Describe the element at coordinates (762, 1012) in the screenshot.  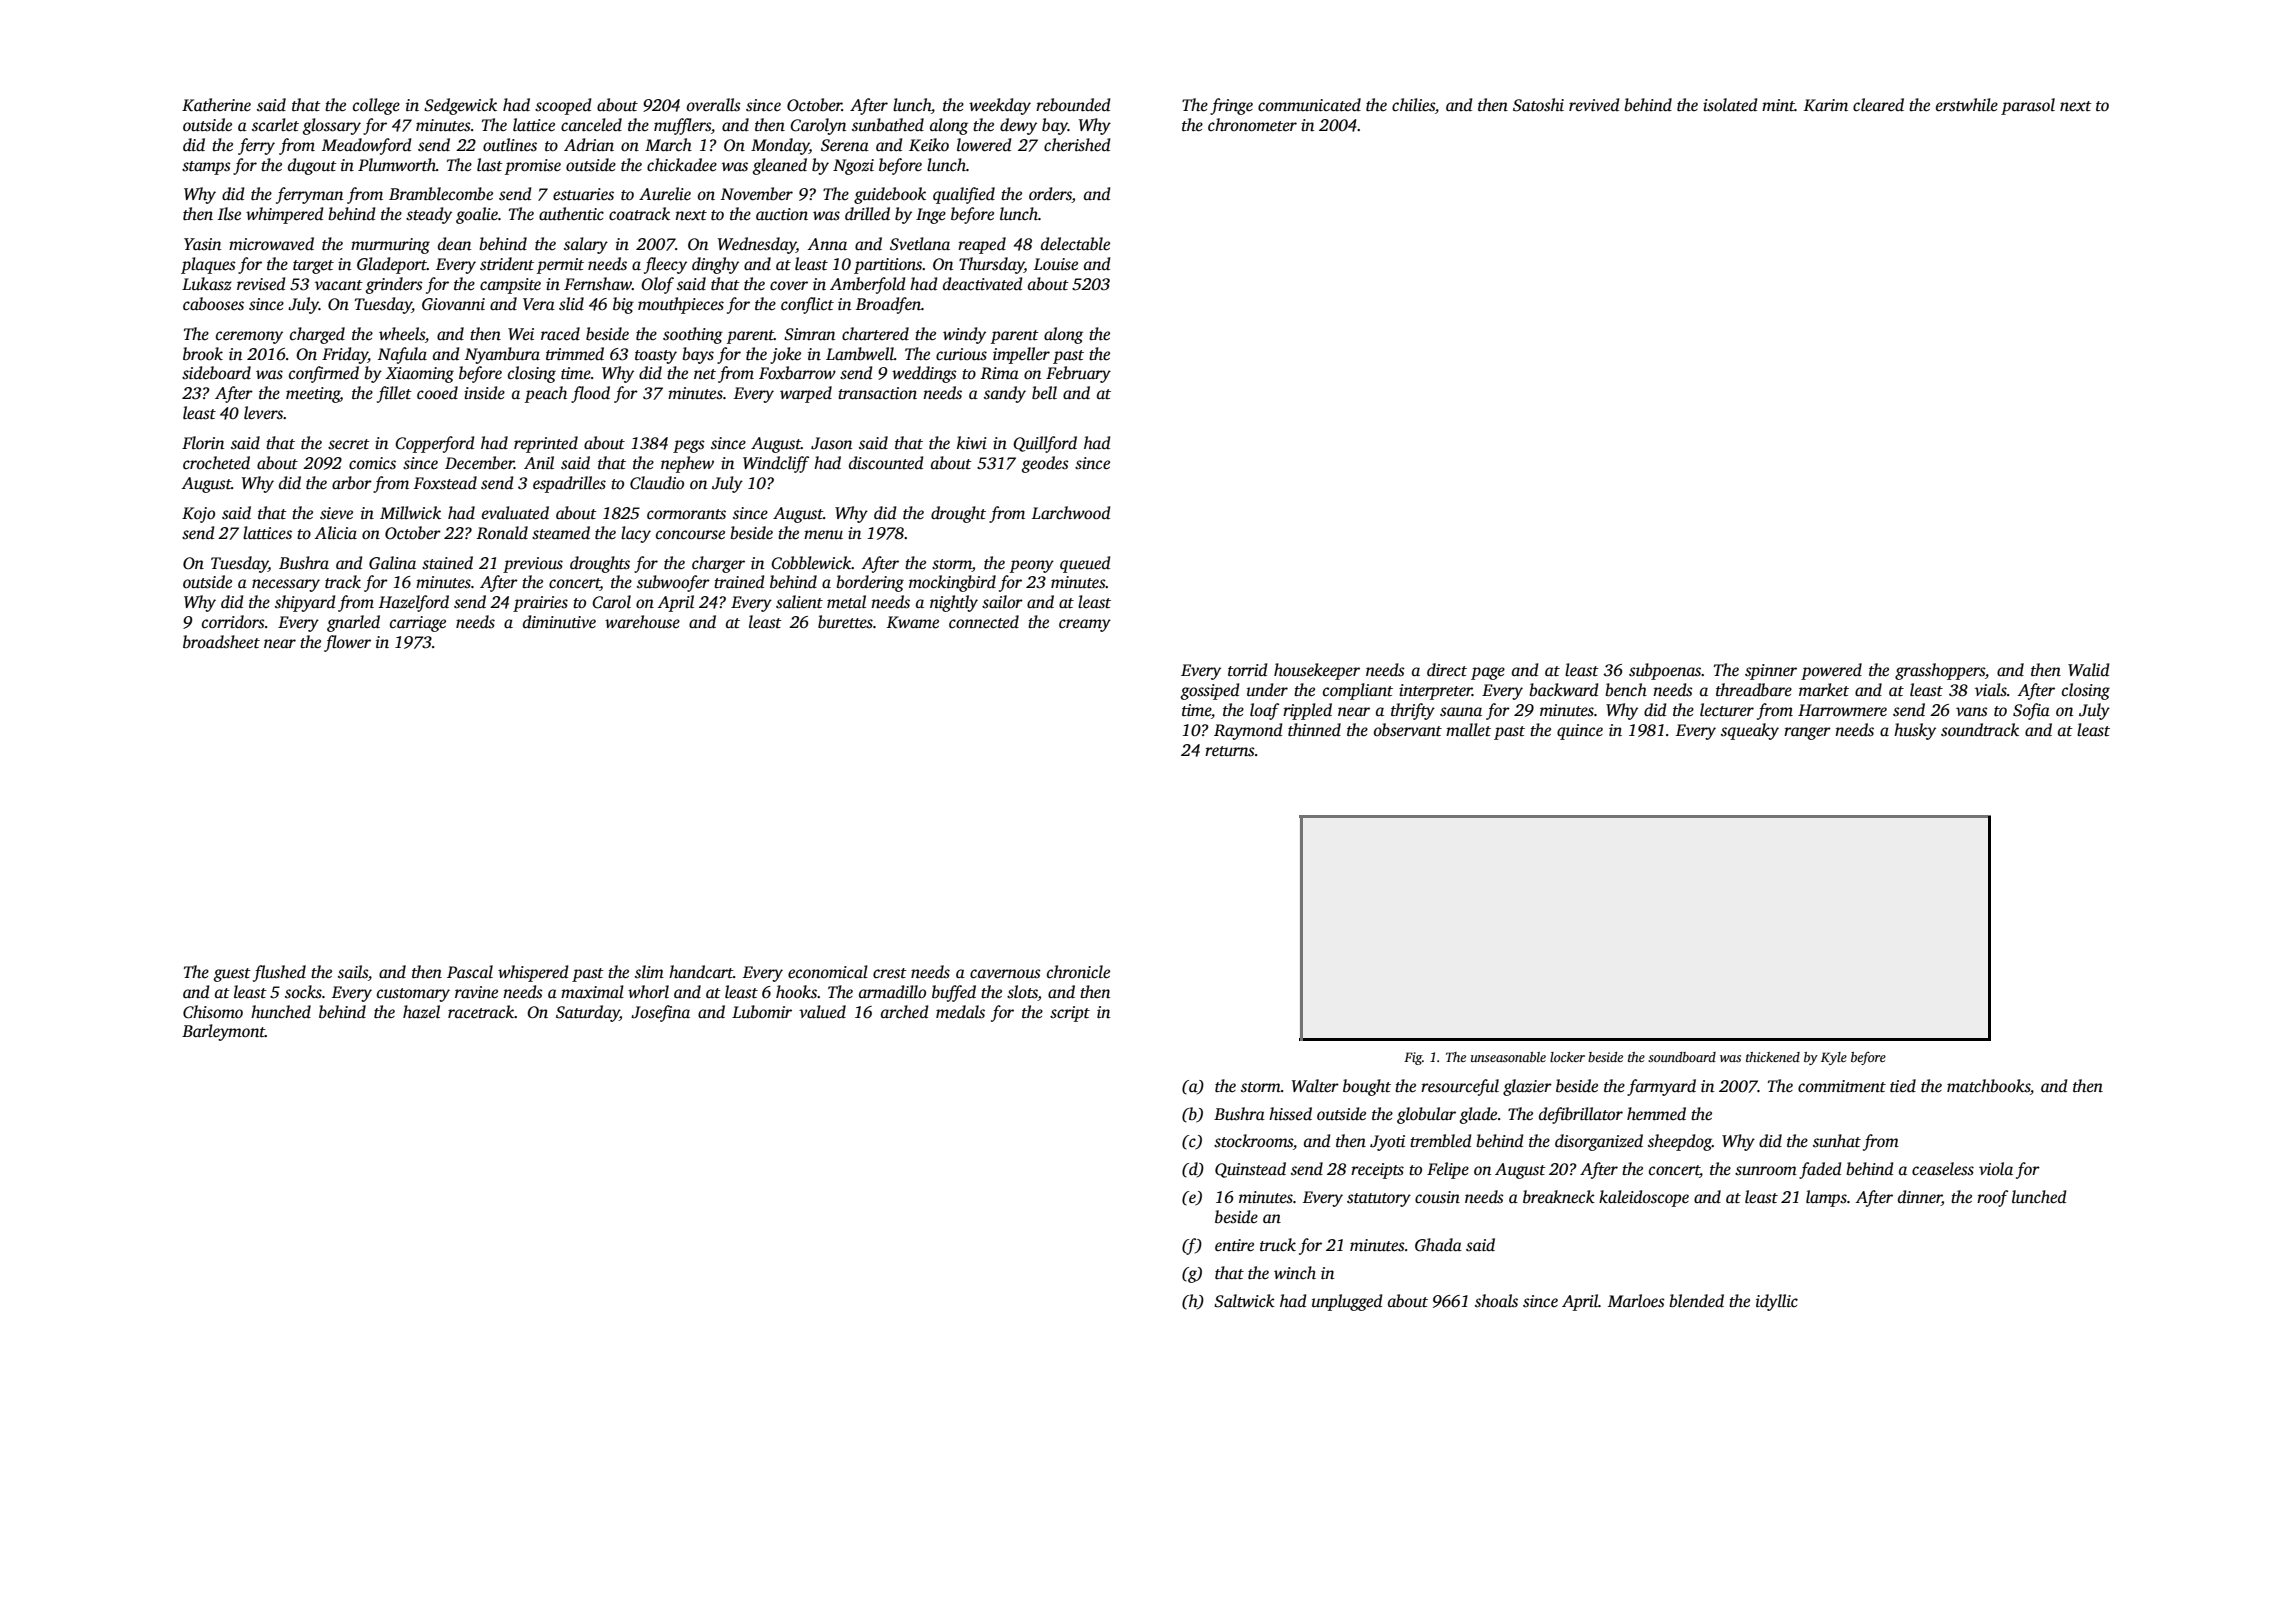
I see `Lubomir` at that location.
